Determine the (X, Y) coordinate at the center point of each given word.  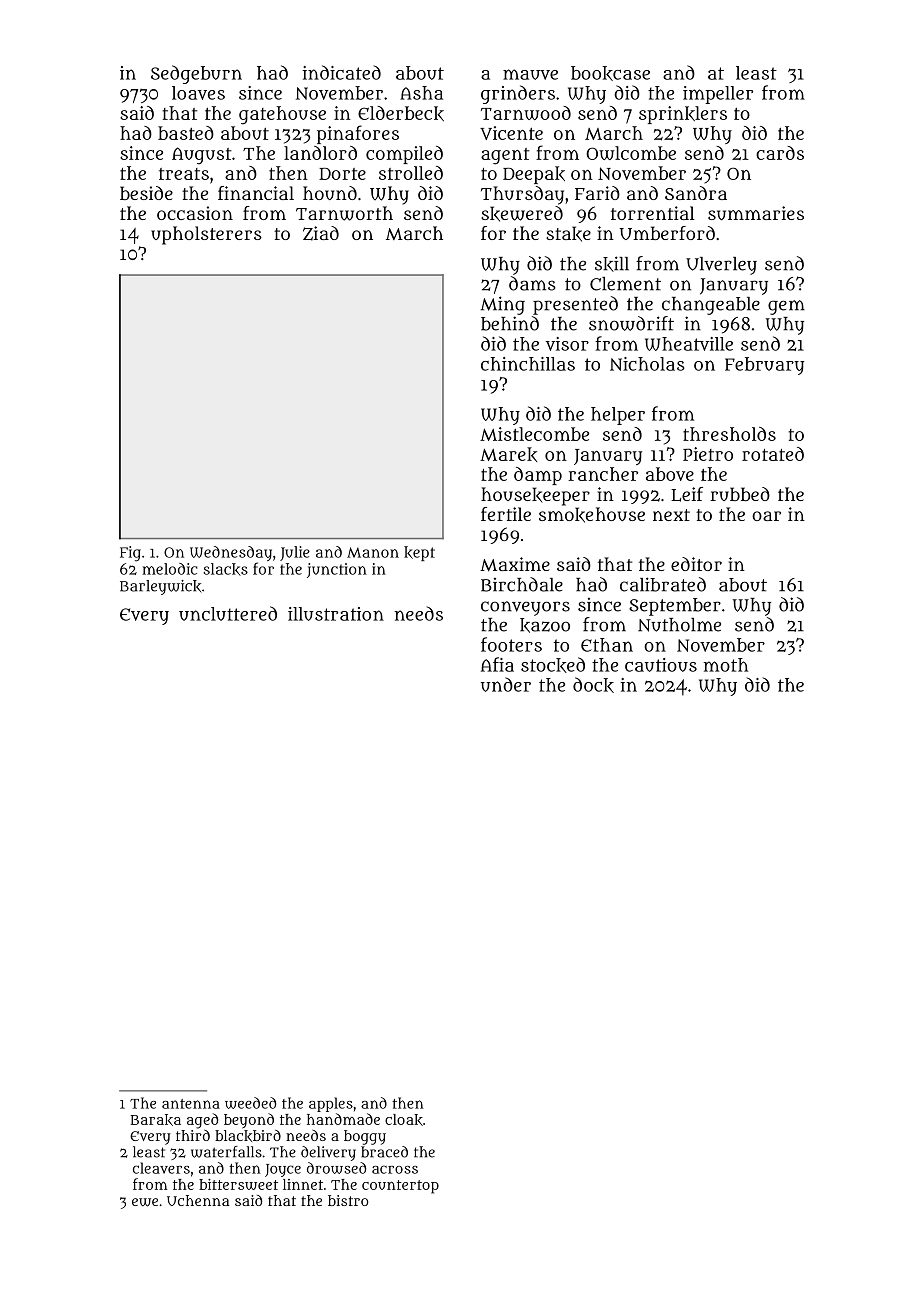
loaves (198, 93)
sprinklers (683, 115)
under (506, 684)
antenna (191, 1104)
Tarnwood (526, 113)
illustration (336, 614)
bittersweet (238, 1184)
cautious (661, 665)
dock (593, 685)
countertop (400, 1187)
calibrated (663, 584)
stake (568, 234)
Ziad (321, 233)
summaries (756, 213)
